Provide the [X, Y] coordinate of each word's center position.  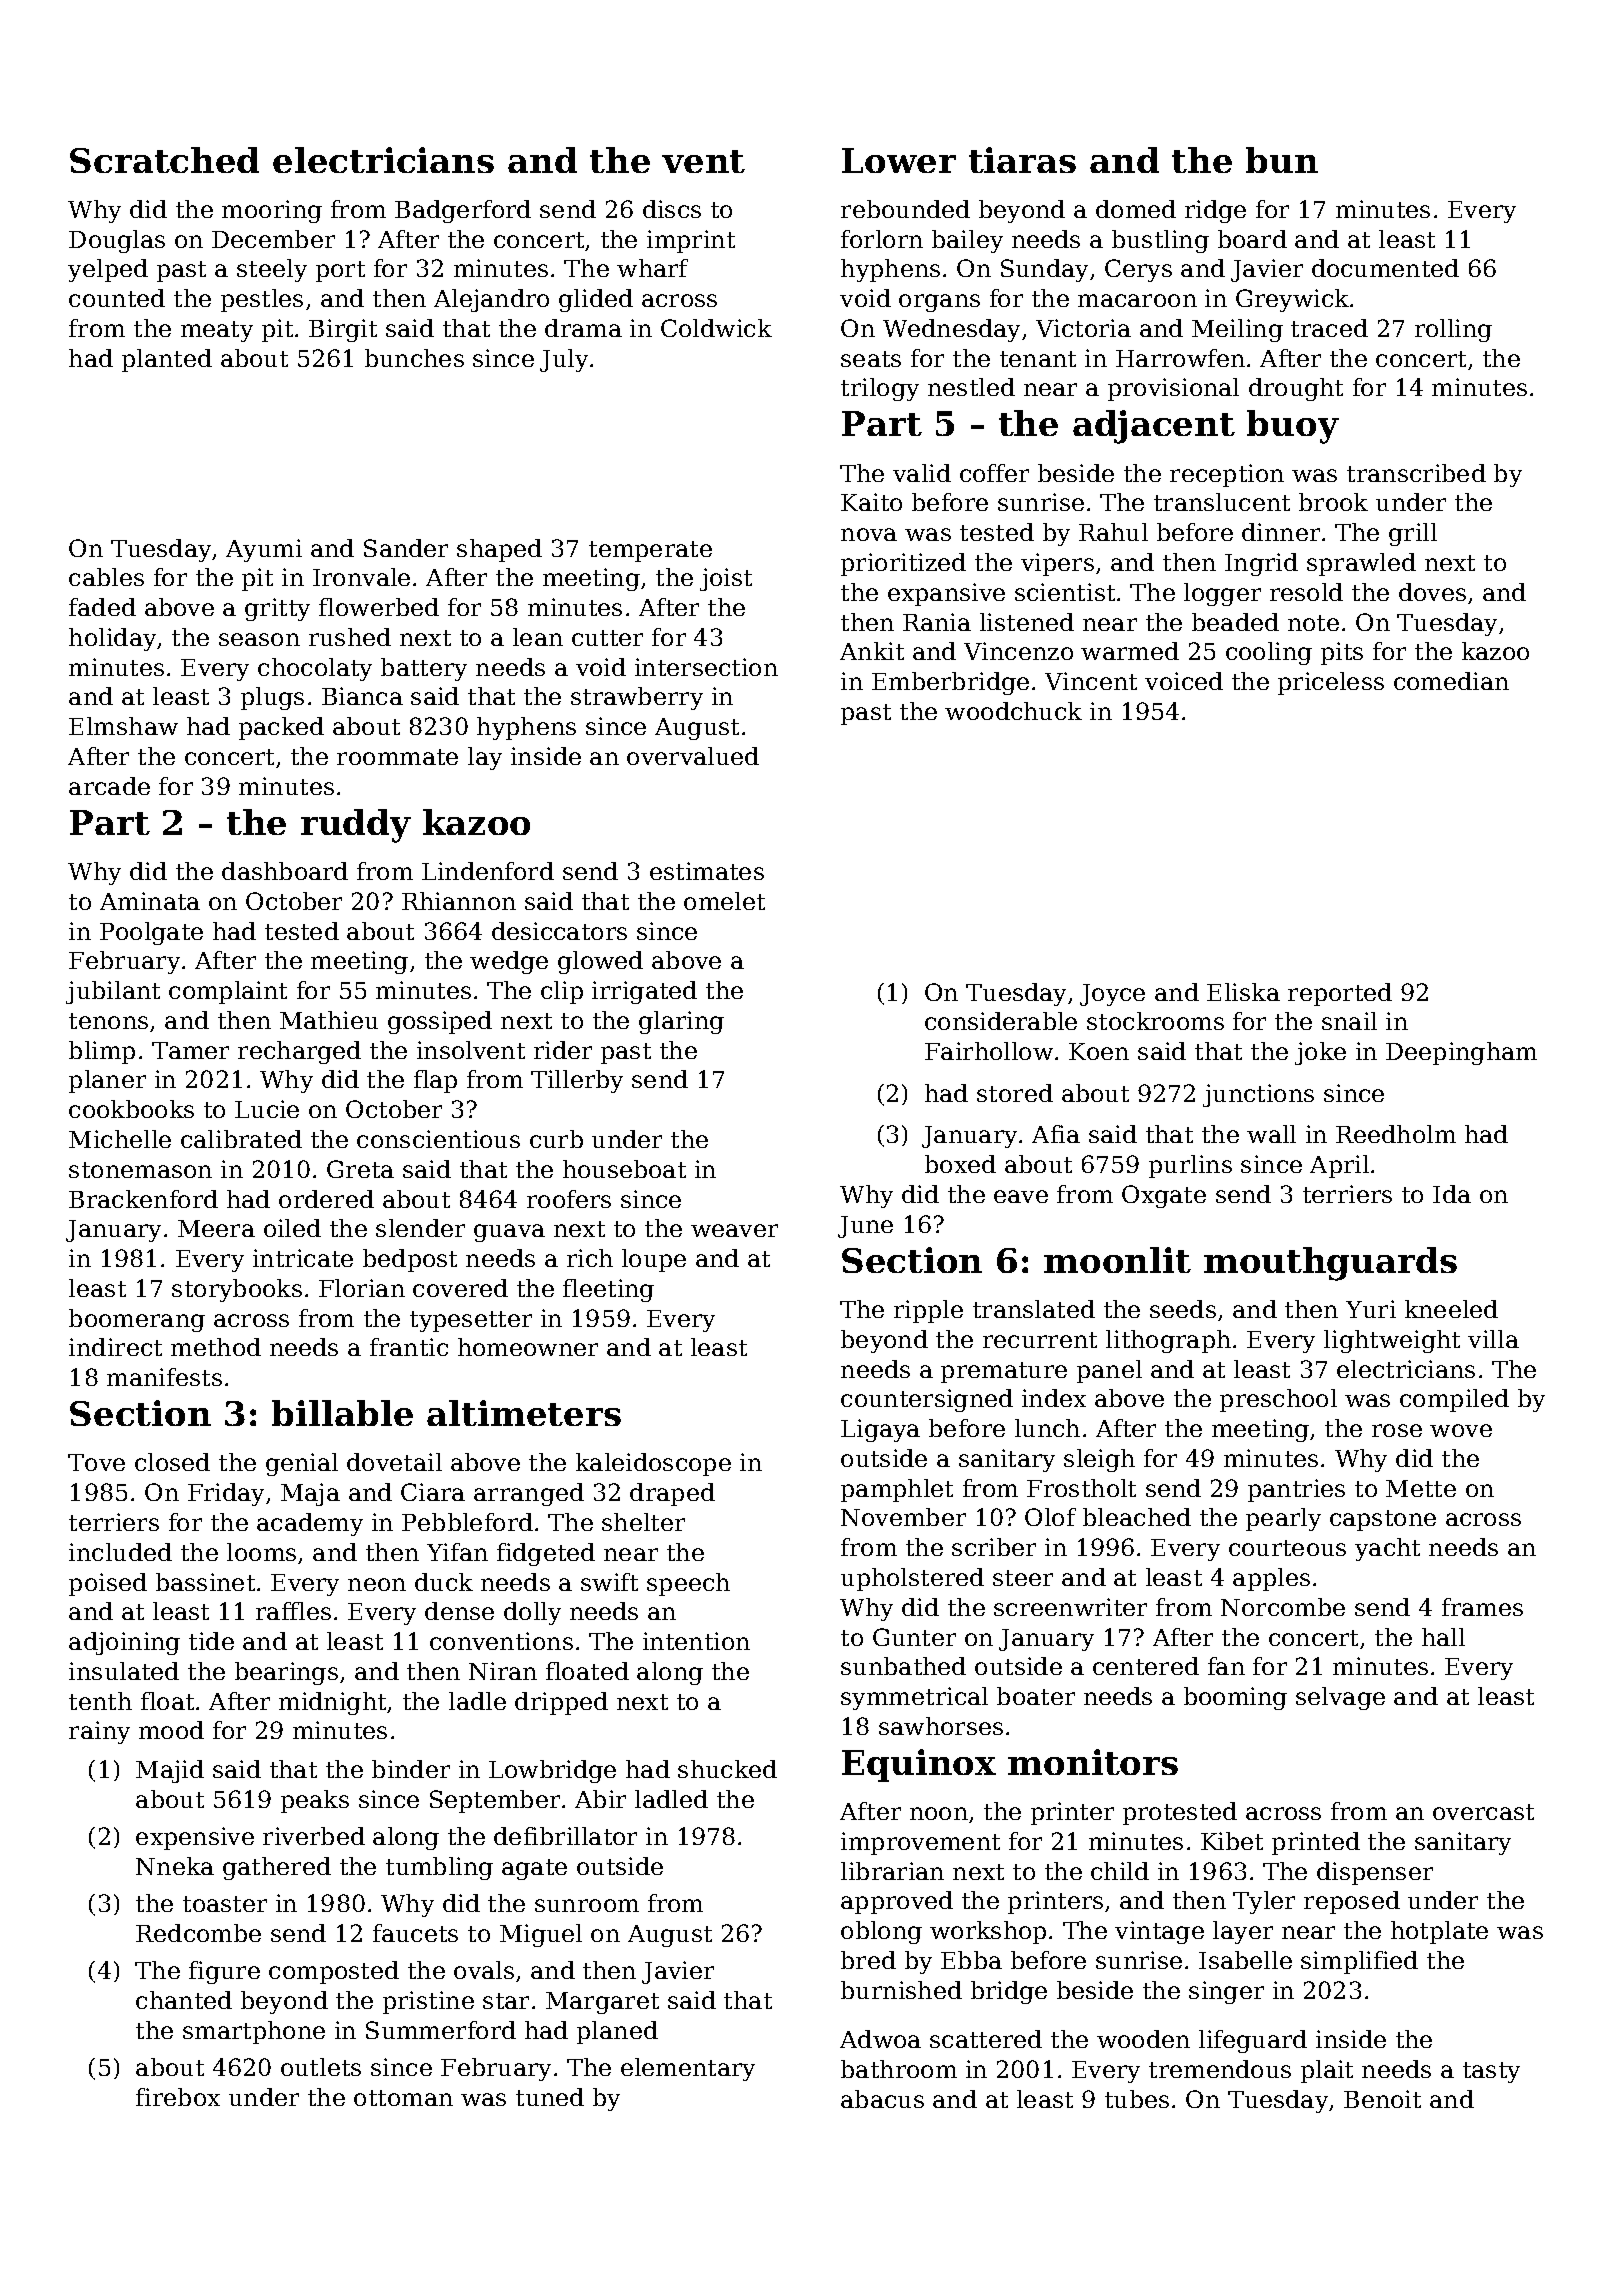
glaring [681, 1022]
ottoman [403, 2098]
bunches [414, 358]
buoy [1293, 427]
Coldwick [716, 328]
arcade [109, 786]
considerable [1001, 1021]
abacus [882, 2099]
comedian [1451, 681]
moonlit [1117, 1260]
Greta [360, 1169]
